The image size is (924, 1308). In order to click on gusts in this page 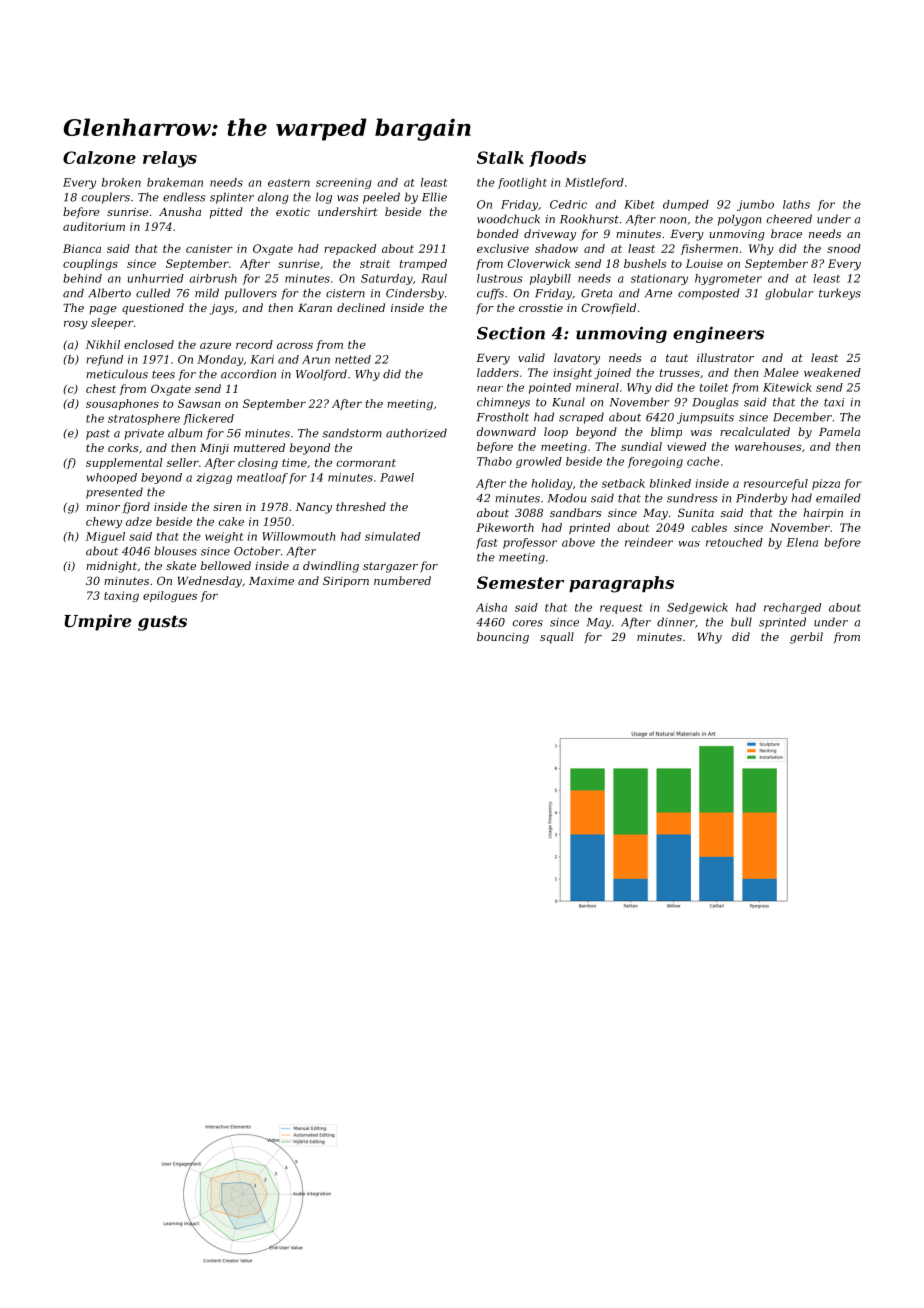, I will do `click(162, 623)`.
